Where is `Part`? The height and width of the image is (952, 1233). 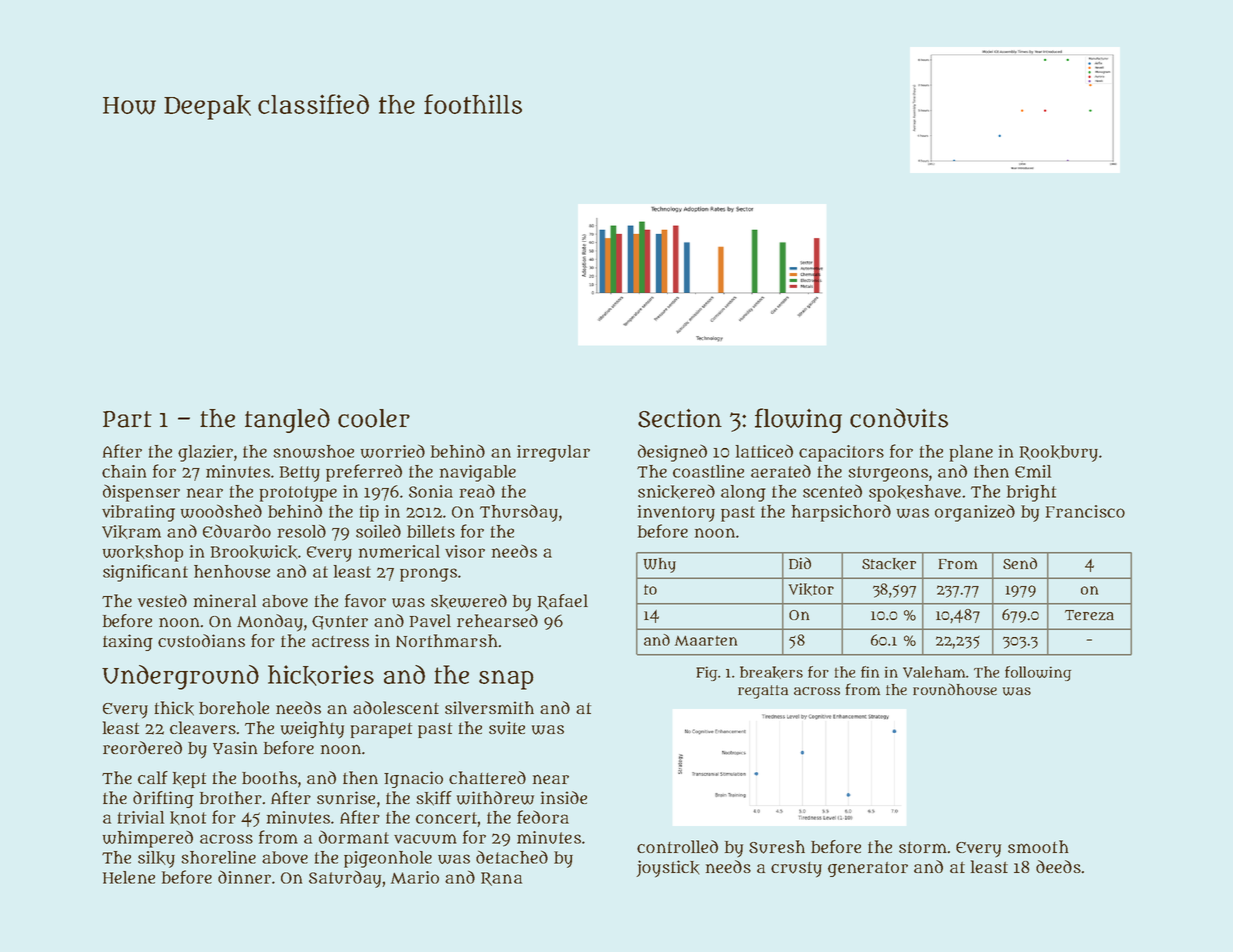 Part is located at coordinates (127, 419).
